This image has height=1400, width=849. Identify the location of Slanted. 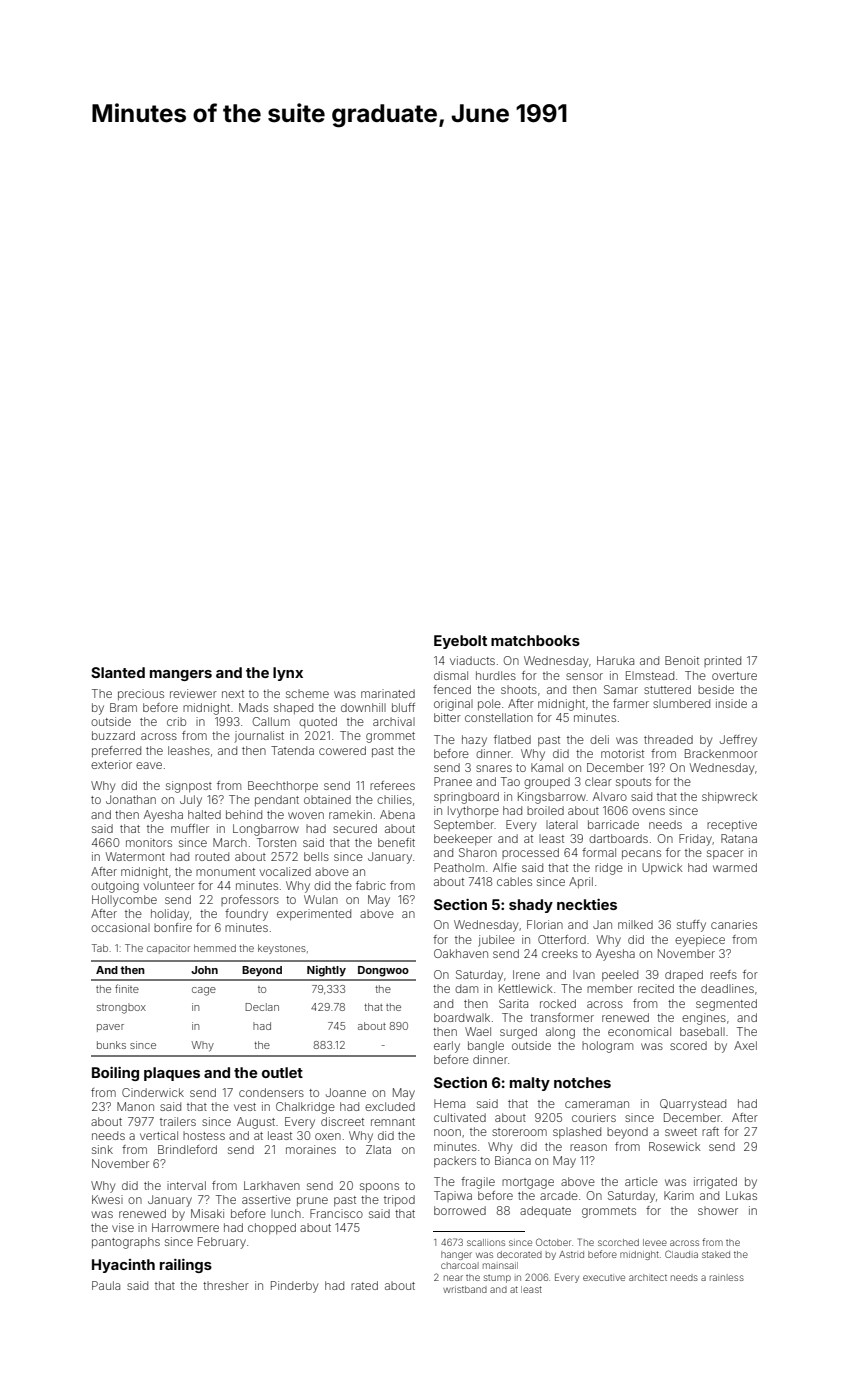
(118, 672).
